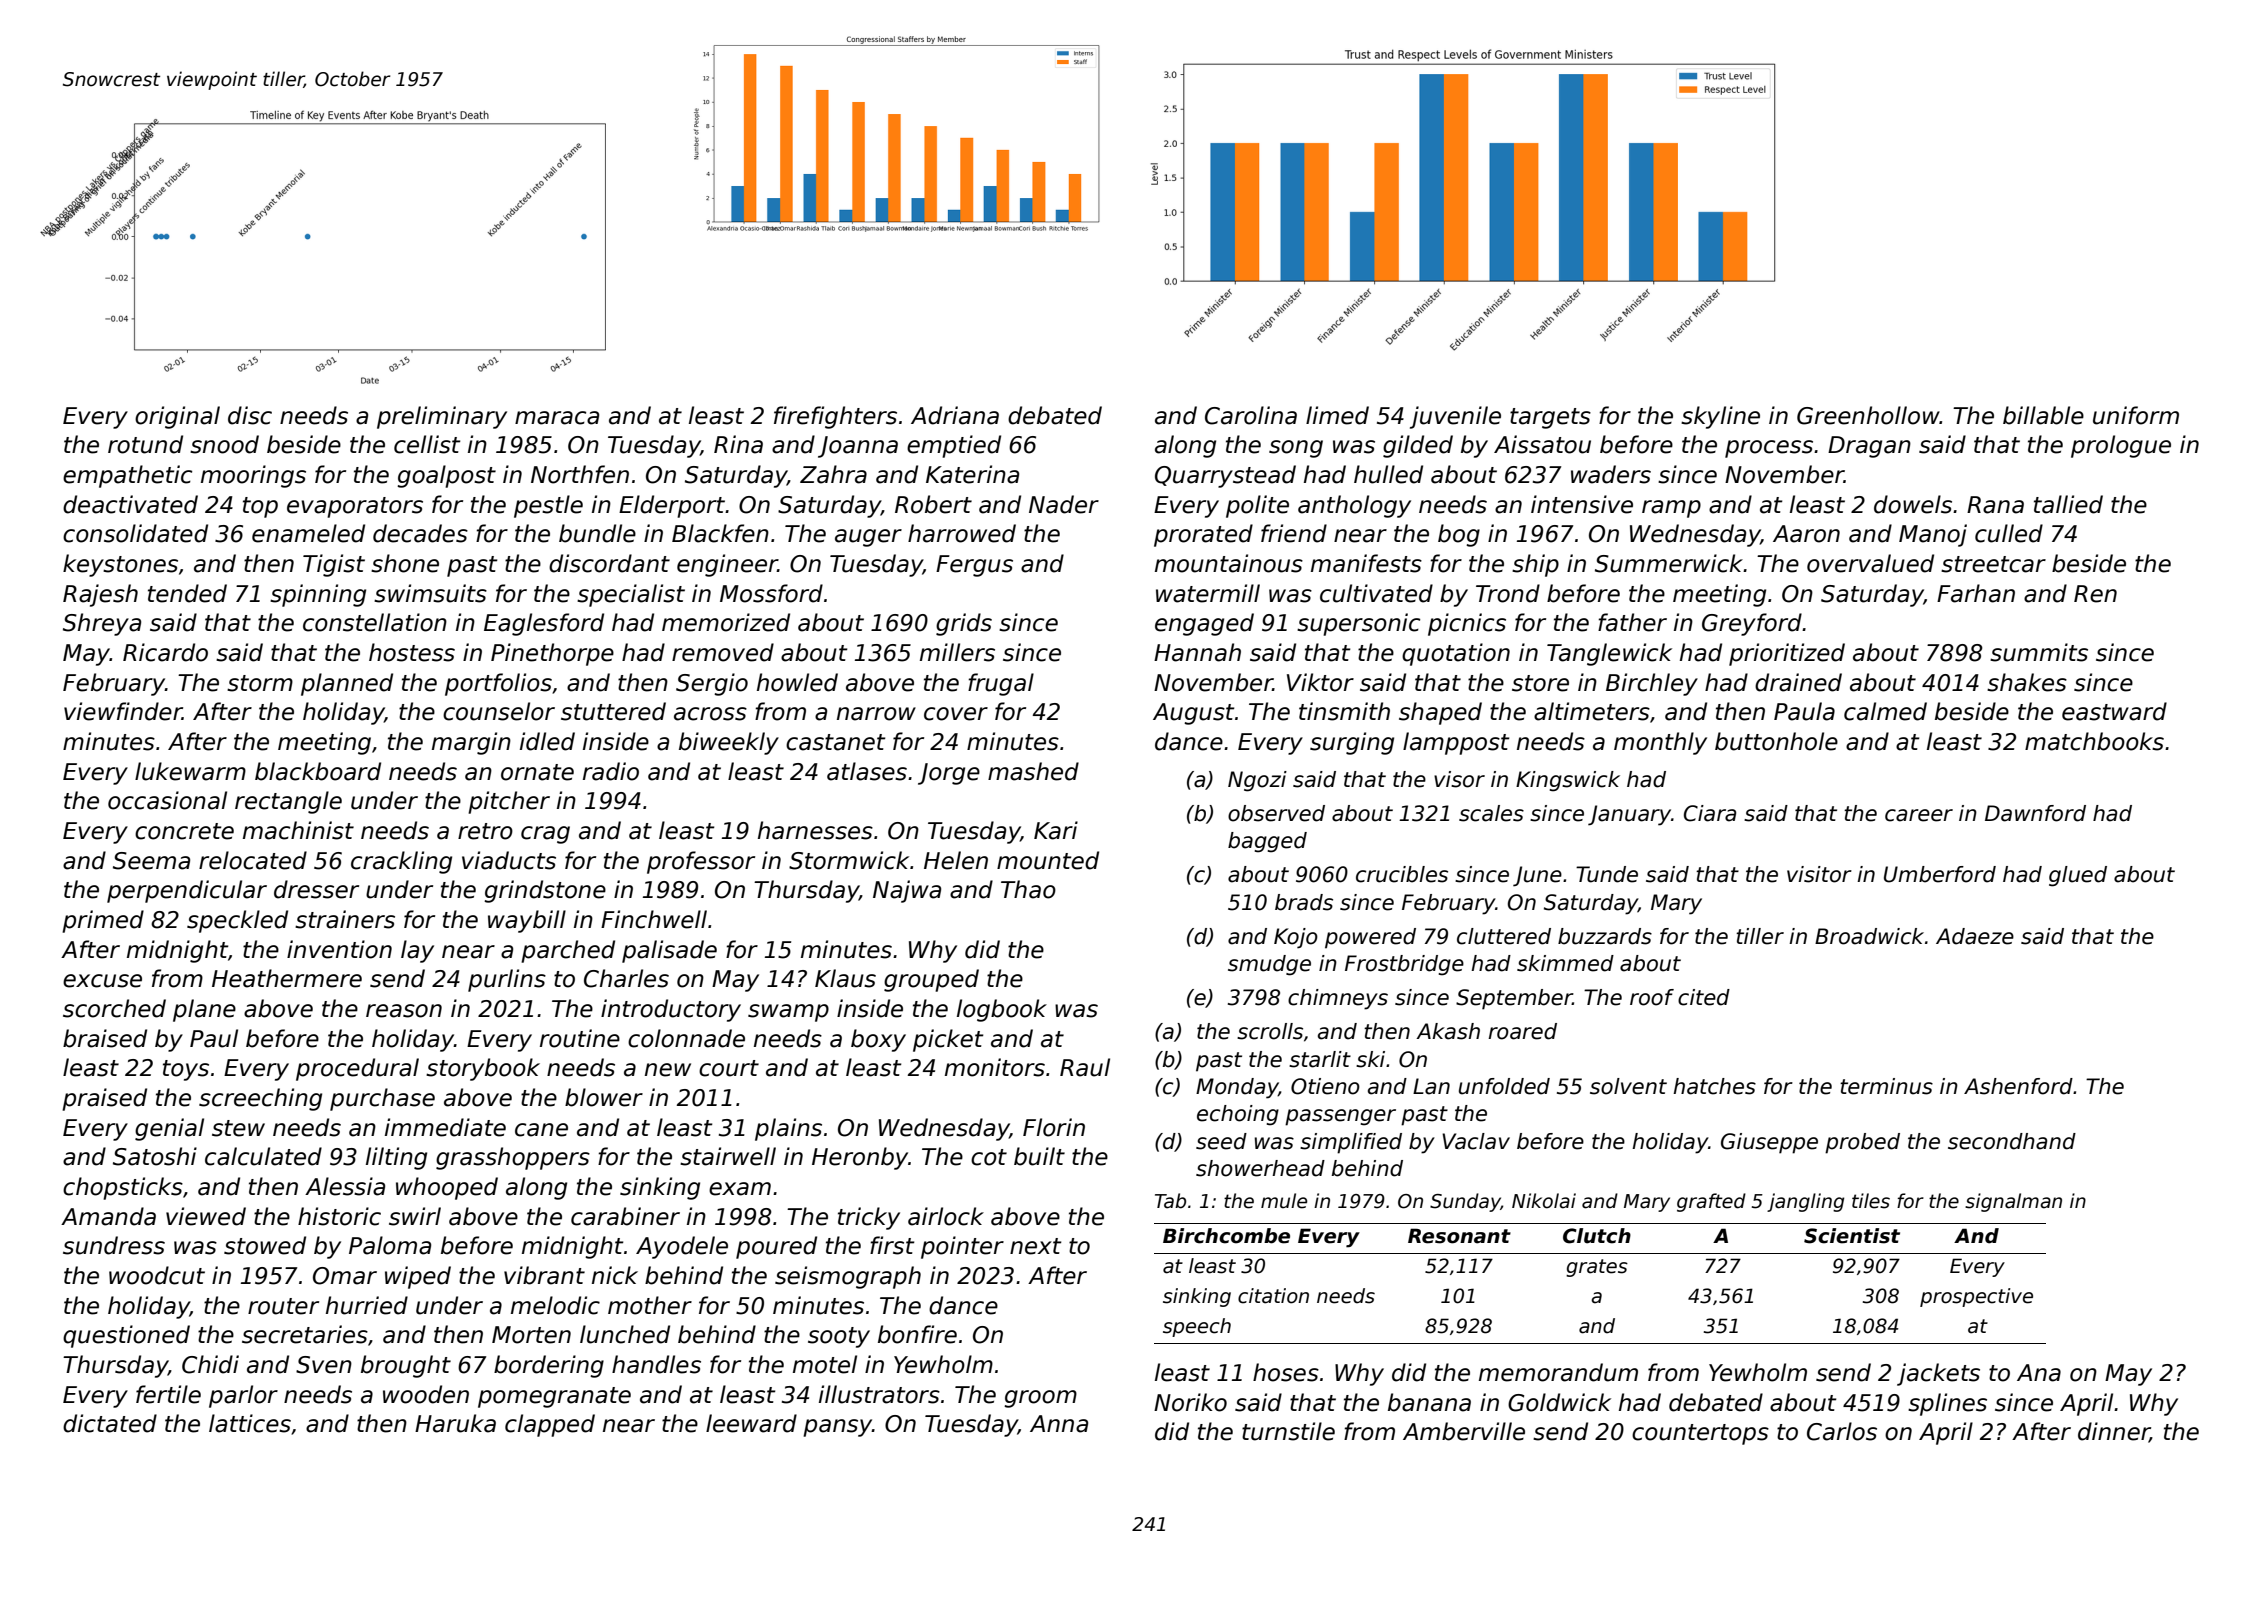  What do you see at coordinates (1976, 593) in the image?
I see `Farhan` at bounding box center [1976, 593].
